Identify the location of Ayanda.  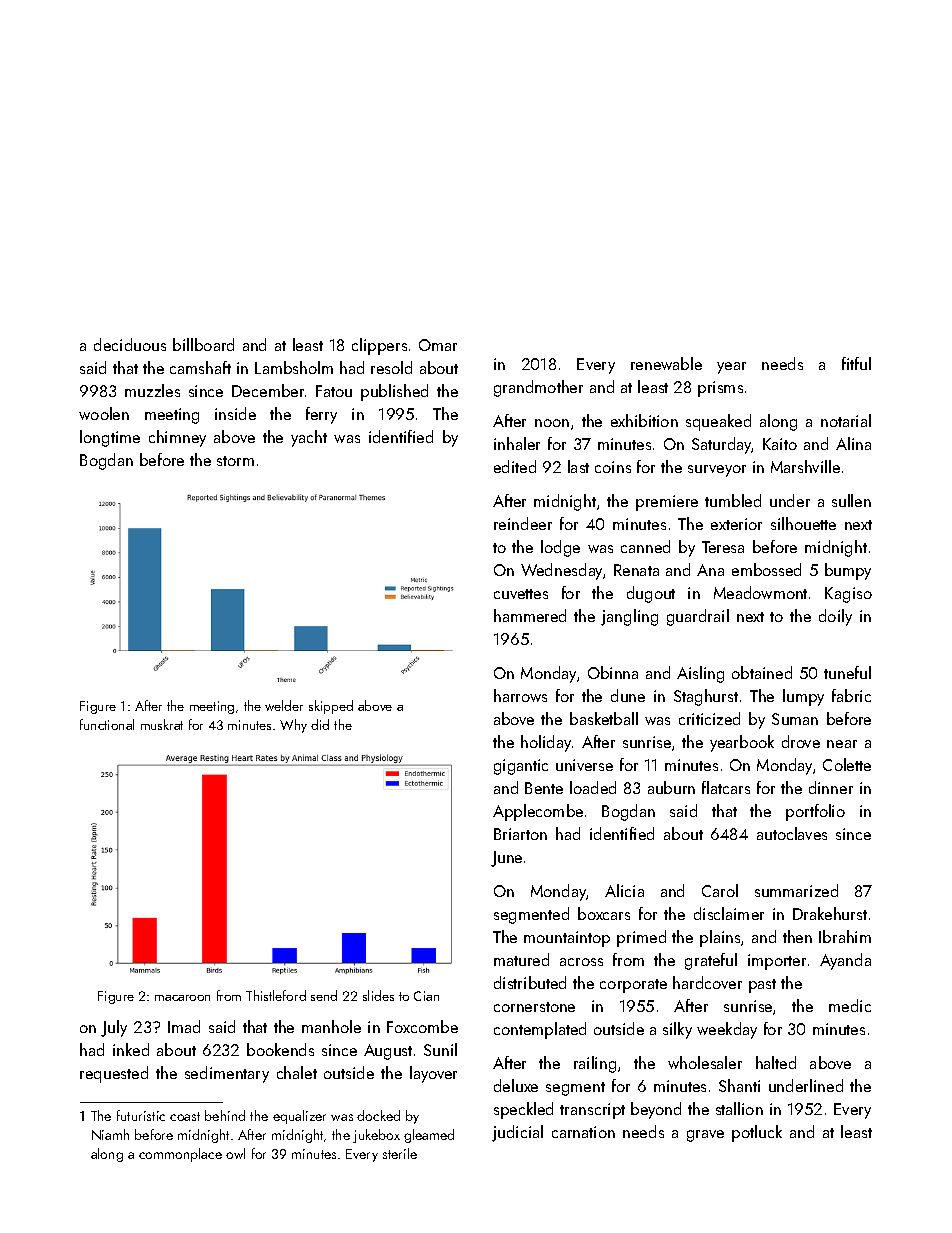
(845, 961).
